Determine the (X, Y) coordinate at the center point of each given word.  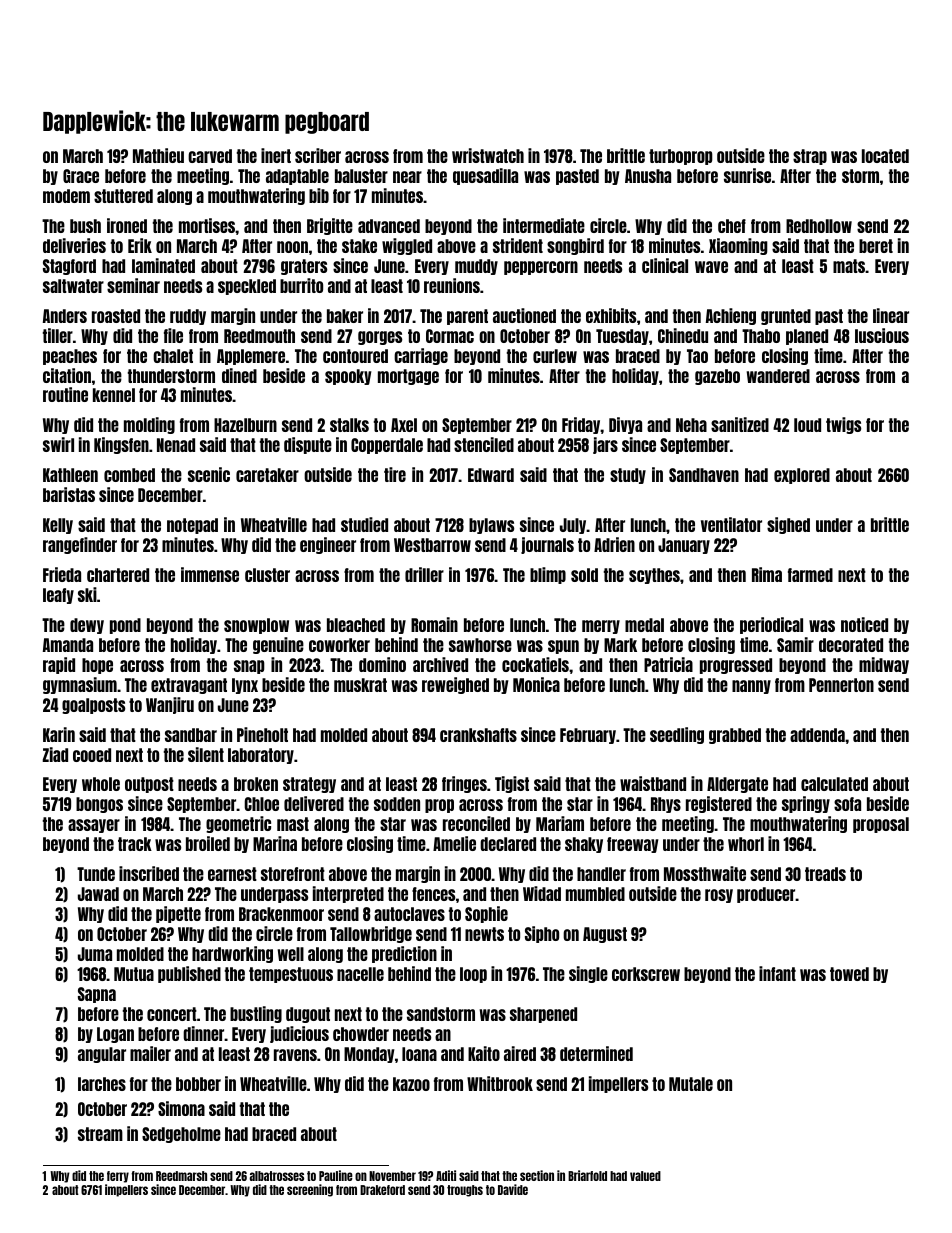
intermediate (544, 225)
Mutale (691, 1084)
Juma (95, 954)
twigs (843, 425)
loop (473, 975)
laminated (163, 265)
